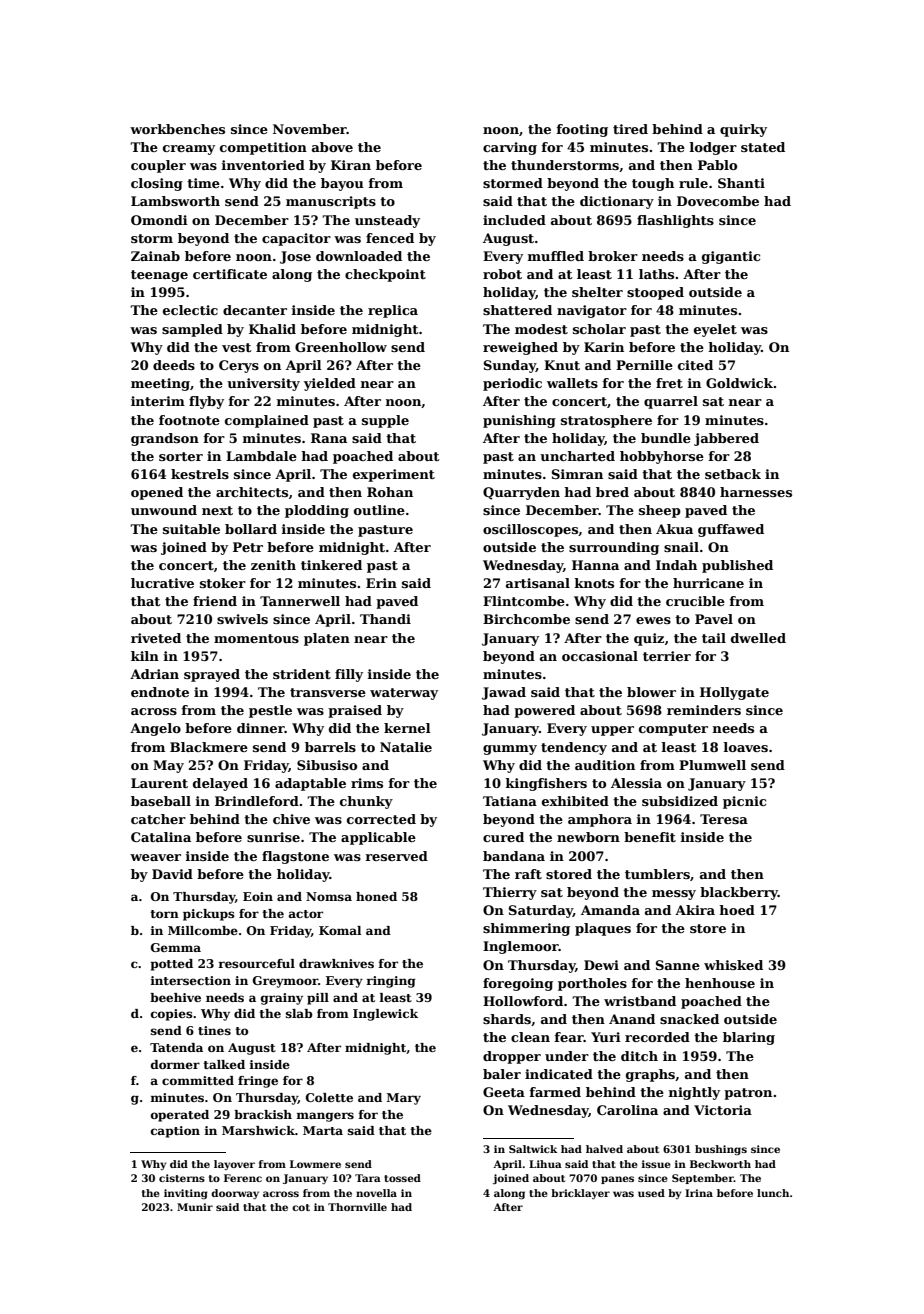 This page has width=924, height=1314. What do you see at coordinates (385, 421) in the page?
I see `supple` at bounding box center [385, 421].
